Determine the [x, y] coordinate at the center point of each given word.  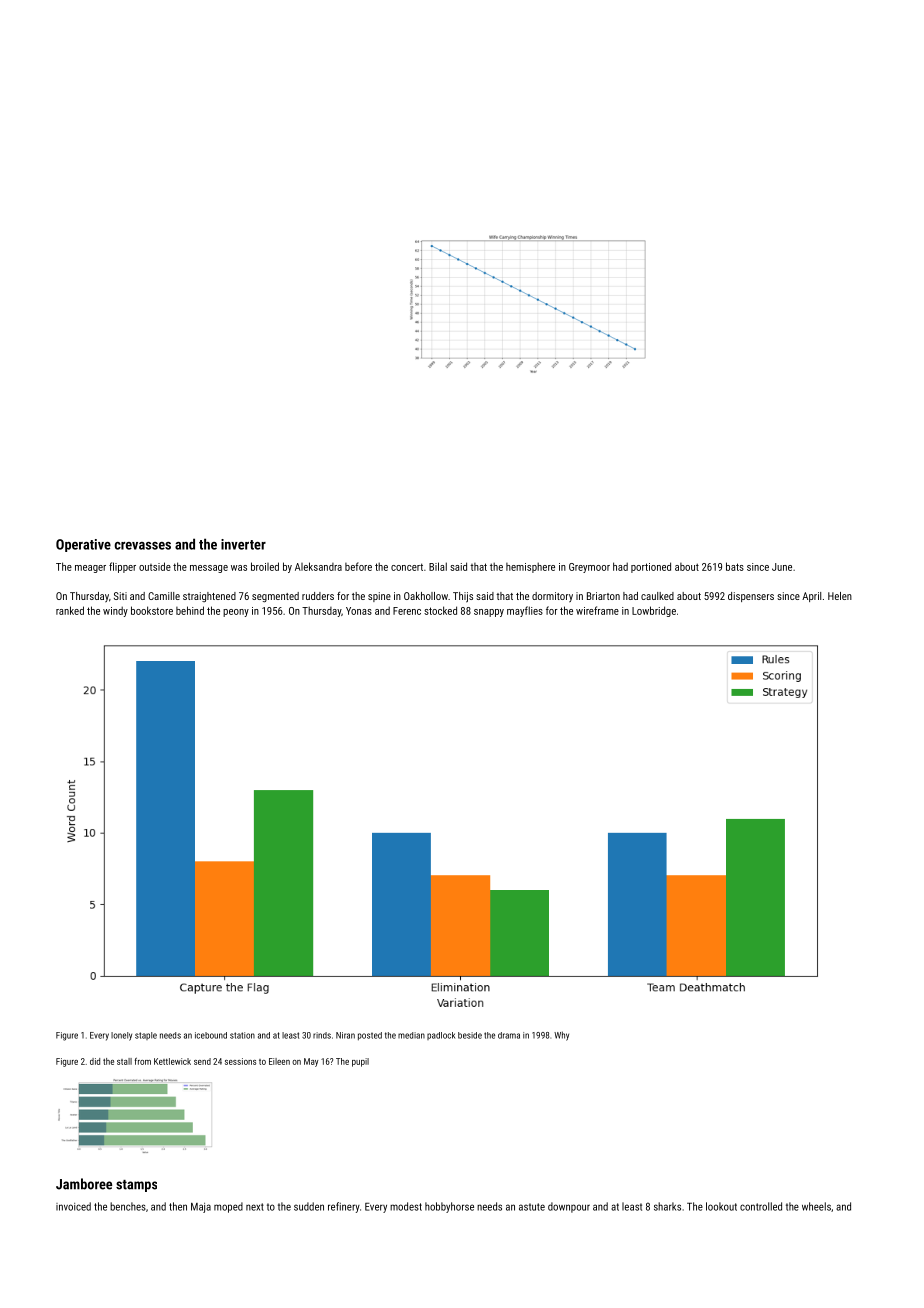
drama [509, 1035]
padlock [441, 1036]
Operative [83, 545]
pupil [360, 1062]
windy [115, 611]
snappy [489, 613]
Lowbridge [654, 611]
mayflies [525, 611]
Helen [840, 596]
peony [236, 613]
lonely [121, 1036]
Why [561, 1036]
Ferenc [407, 611]
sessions [240, 1061]
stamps [136, 1186]
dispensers [751, 597]
